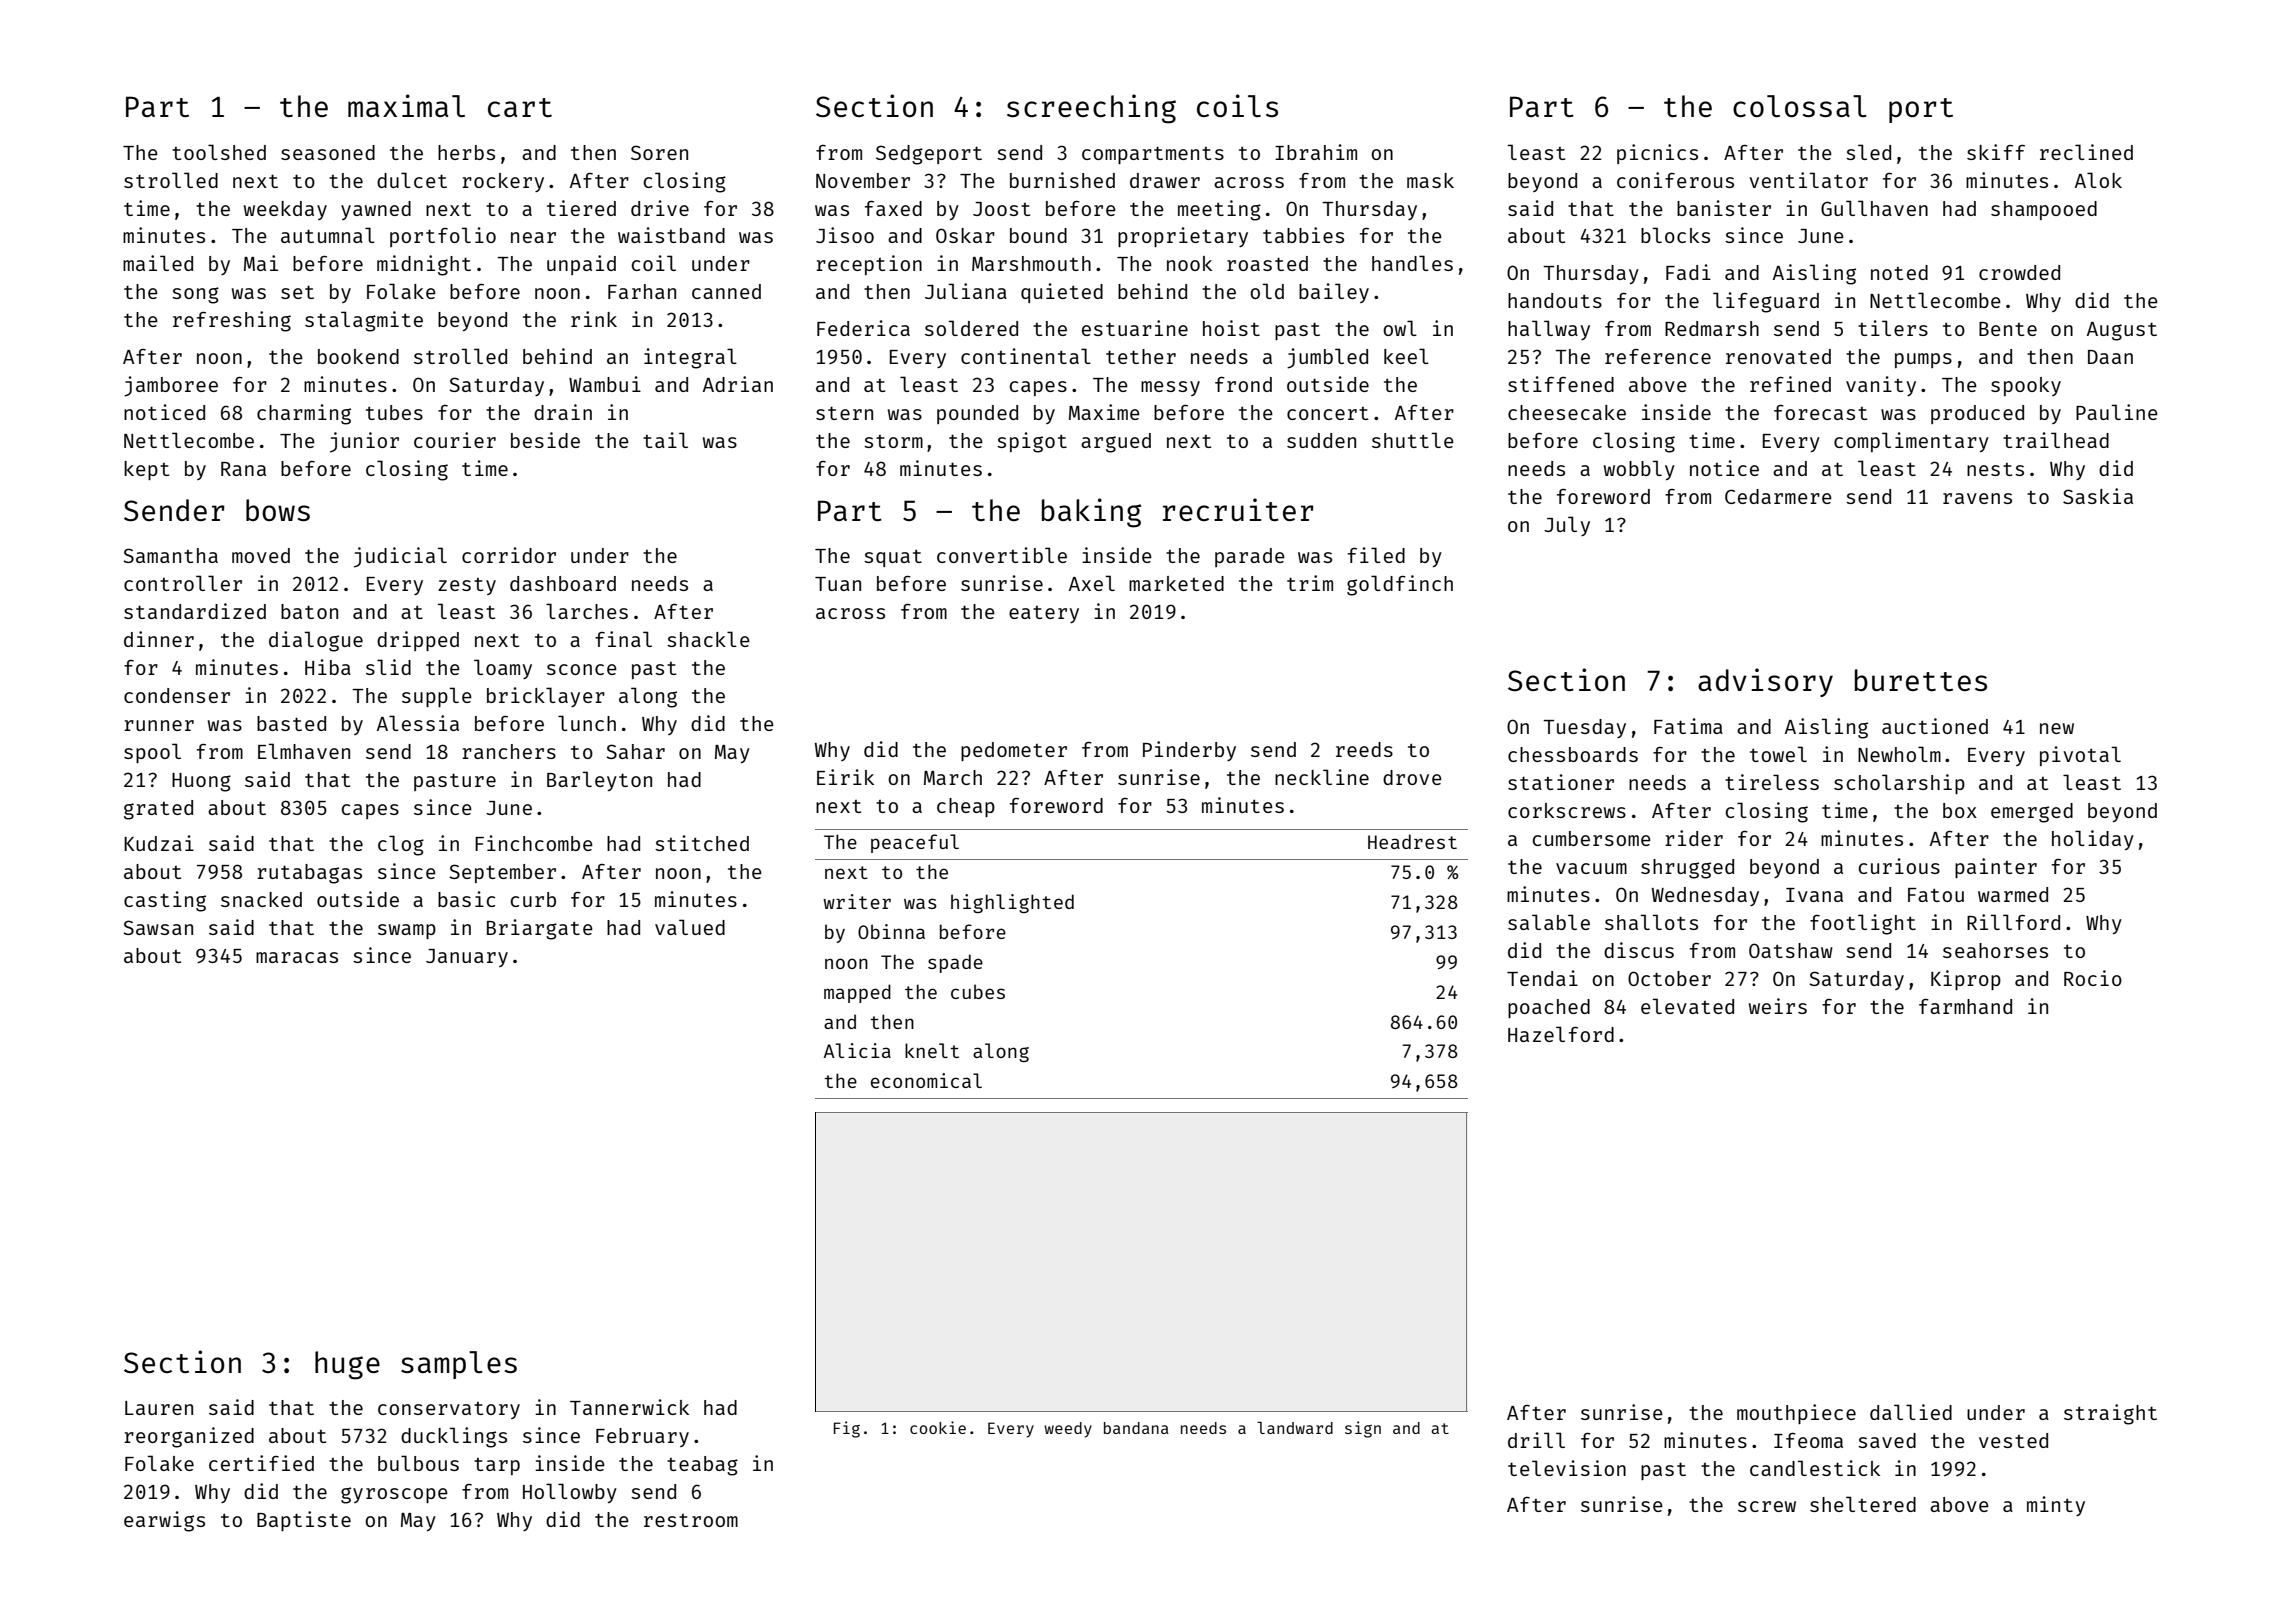  Describe the element at coordinates (1561, 384) in the screenshot. I see `stiffened` at that location.
